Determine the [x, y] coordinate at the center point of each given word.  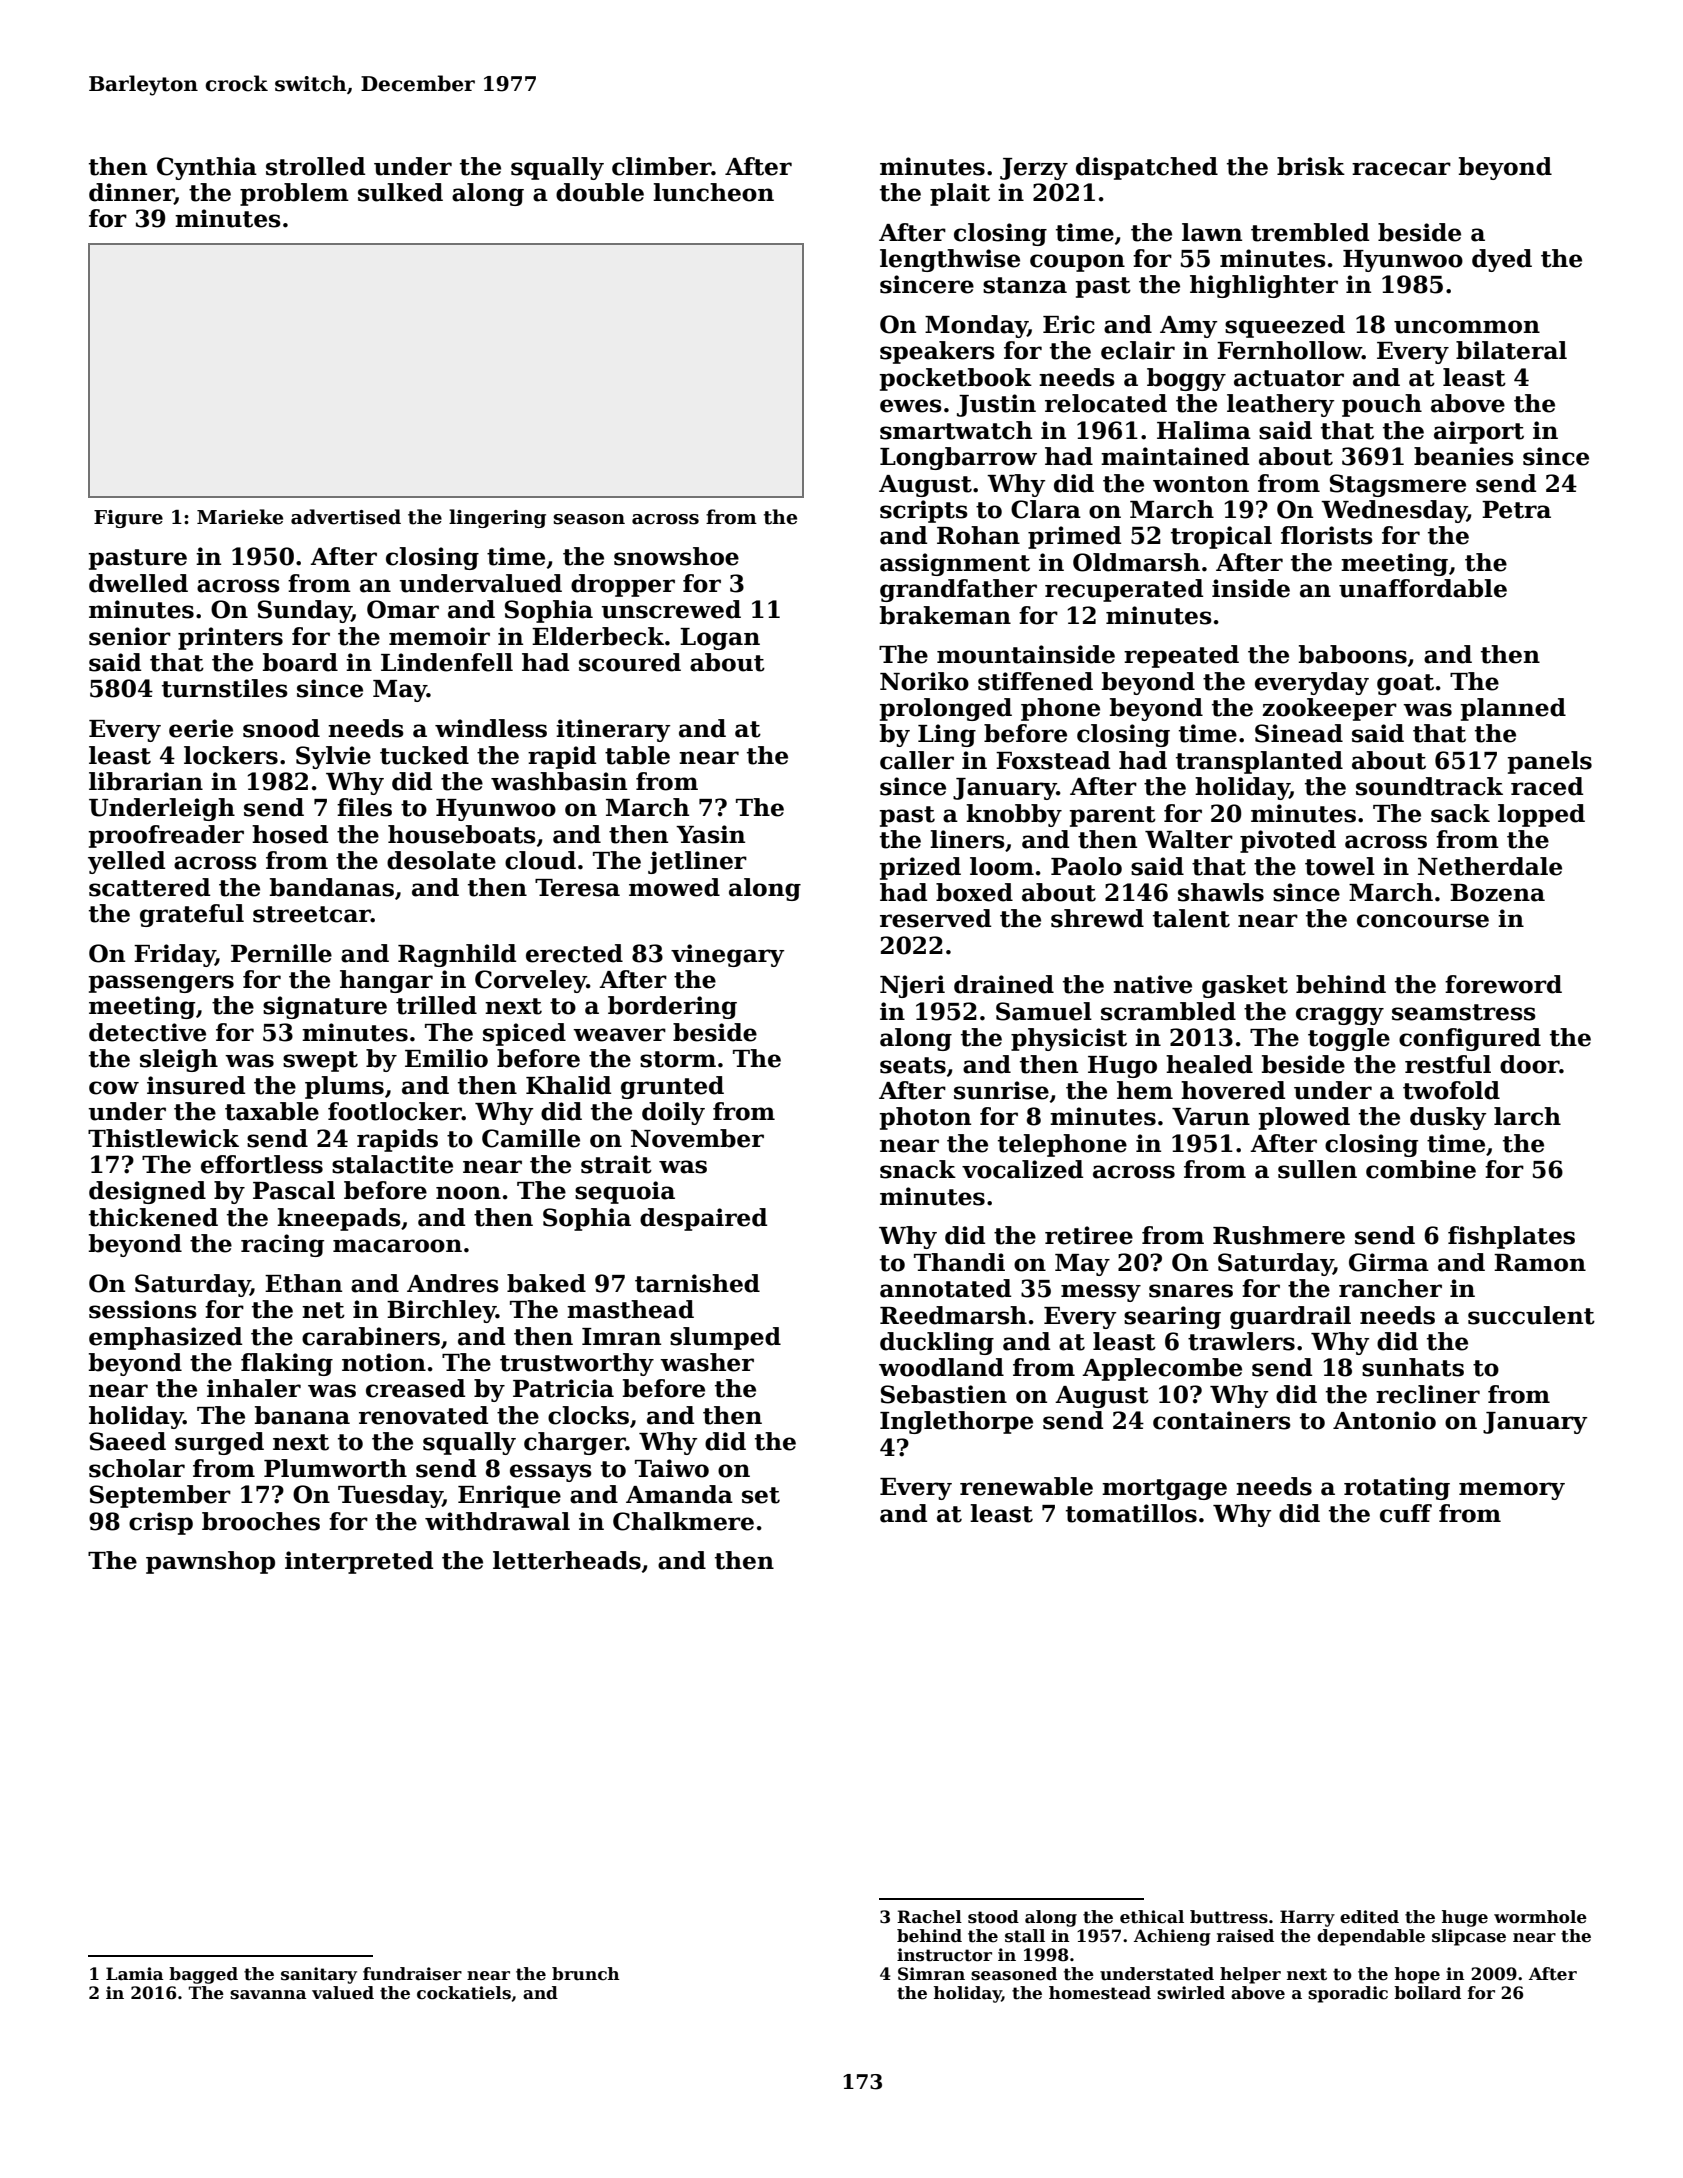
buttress [1229, 1917]
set [761, 1495]
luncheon [713, 192]
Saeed [128, 1441]
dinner [131, 193]
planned [1513, 709]
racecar [1401, 169]
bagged [203, 1975]
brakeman [945, 615]
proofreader [166, 836]
